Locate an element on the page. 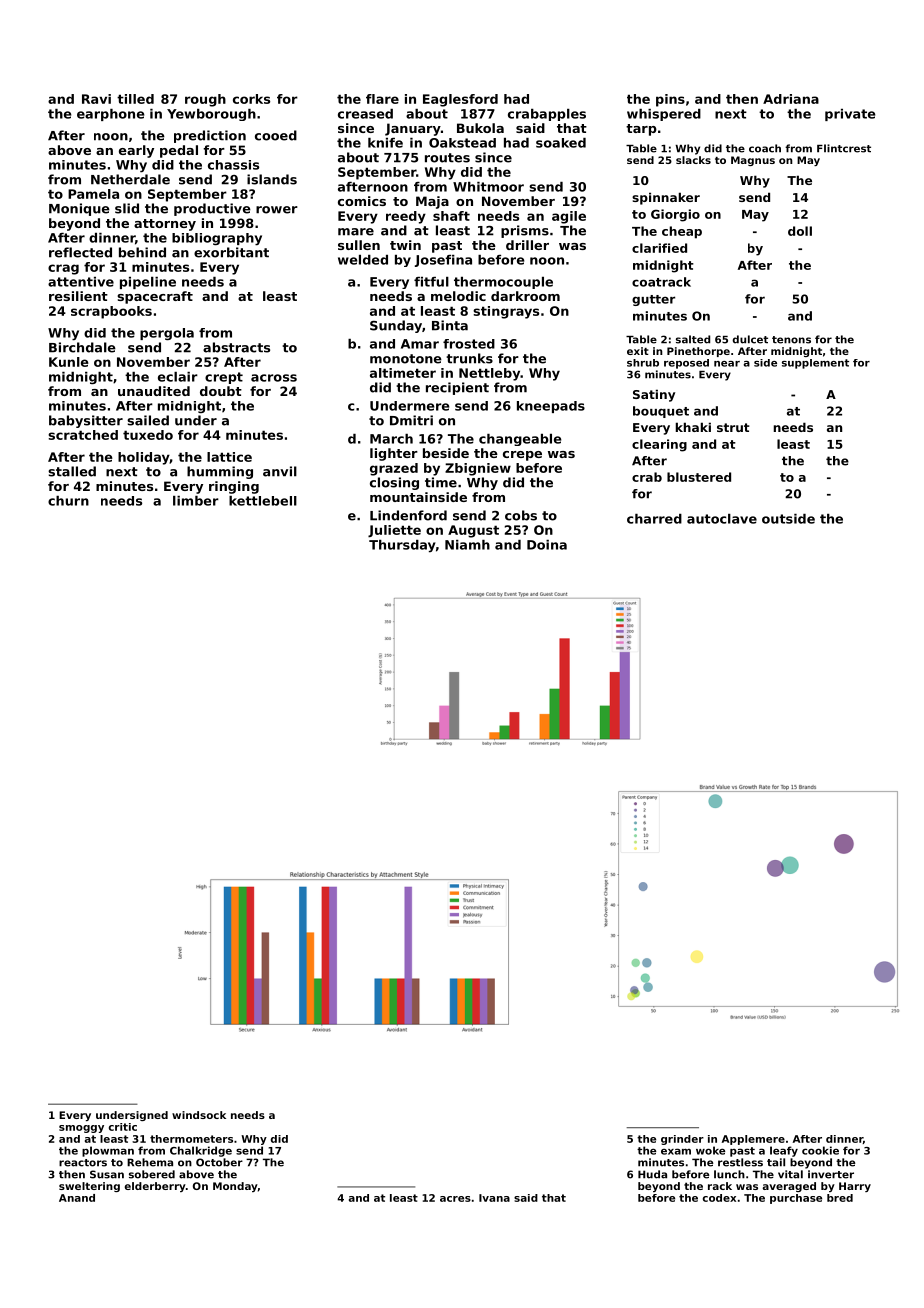 The image size is (924, 1308). exorbitant is located at coordinates (231, 252).
